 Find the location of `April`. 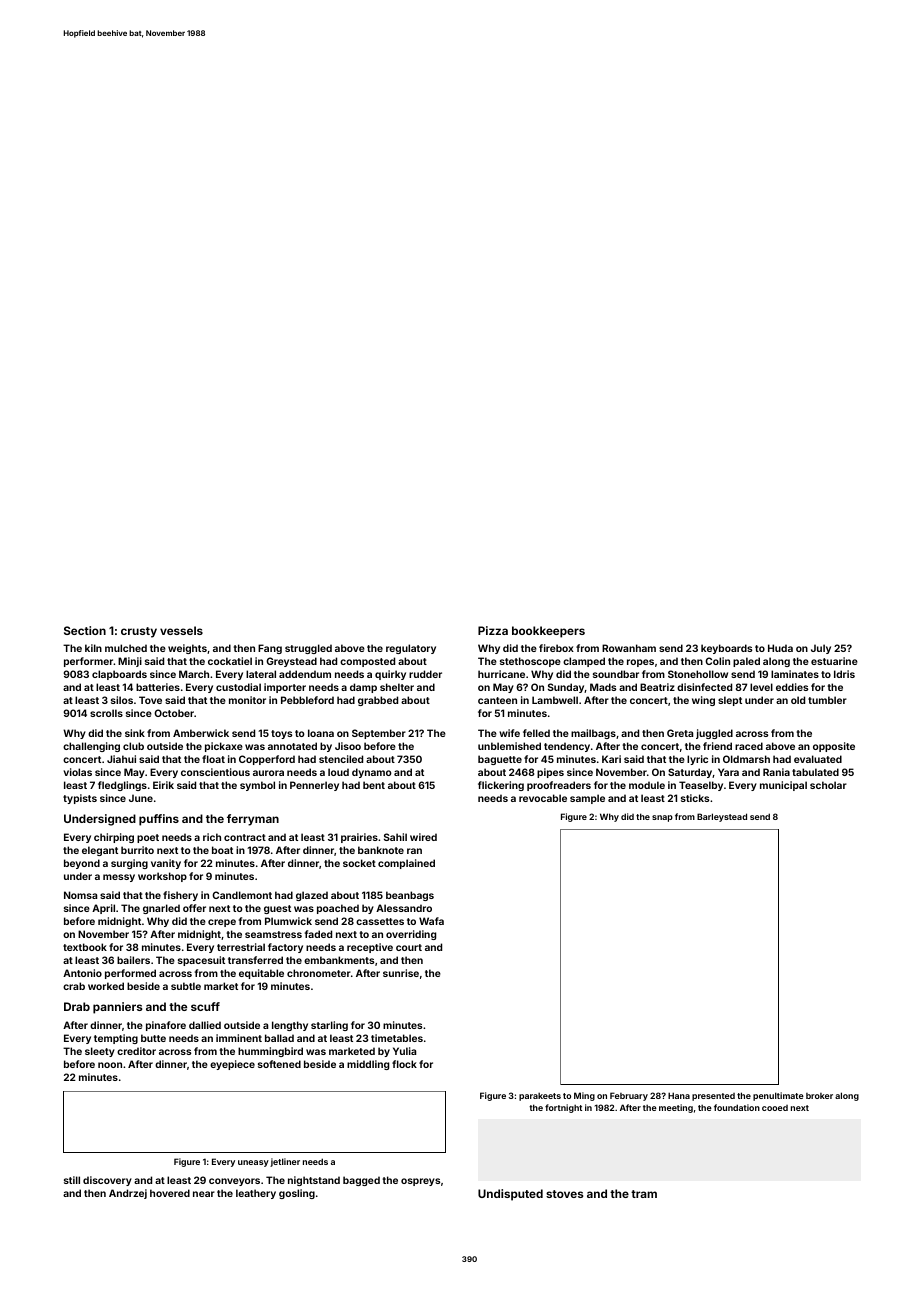

April is located at coordinates (103, 909).
